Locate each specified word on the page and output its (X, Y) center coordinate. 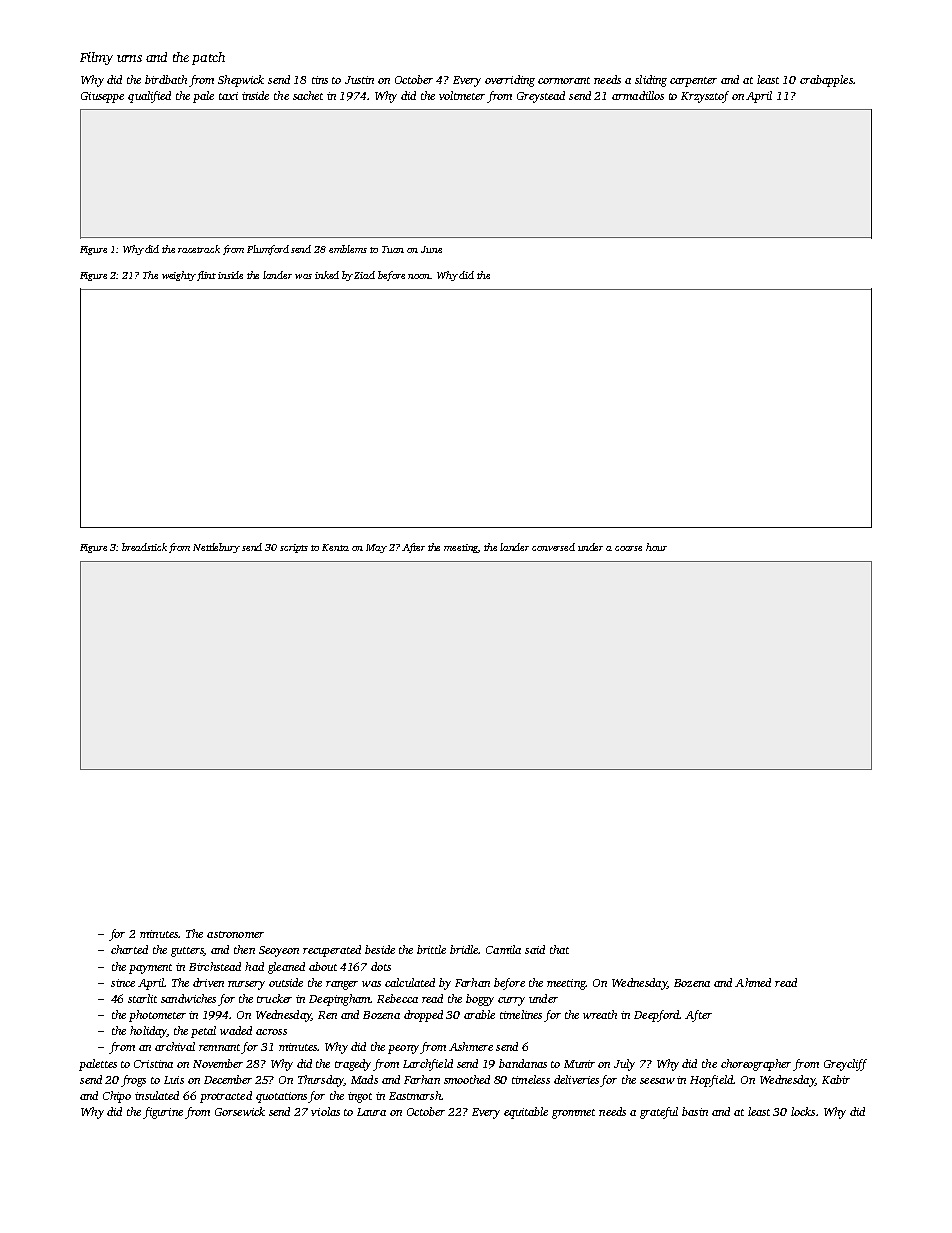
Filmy (96, 58)
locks (803, 1111)
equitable (526, 1113)
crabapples (826, 81)
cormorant (564, 80)
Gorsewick (240, 1111)
